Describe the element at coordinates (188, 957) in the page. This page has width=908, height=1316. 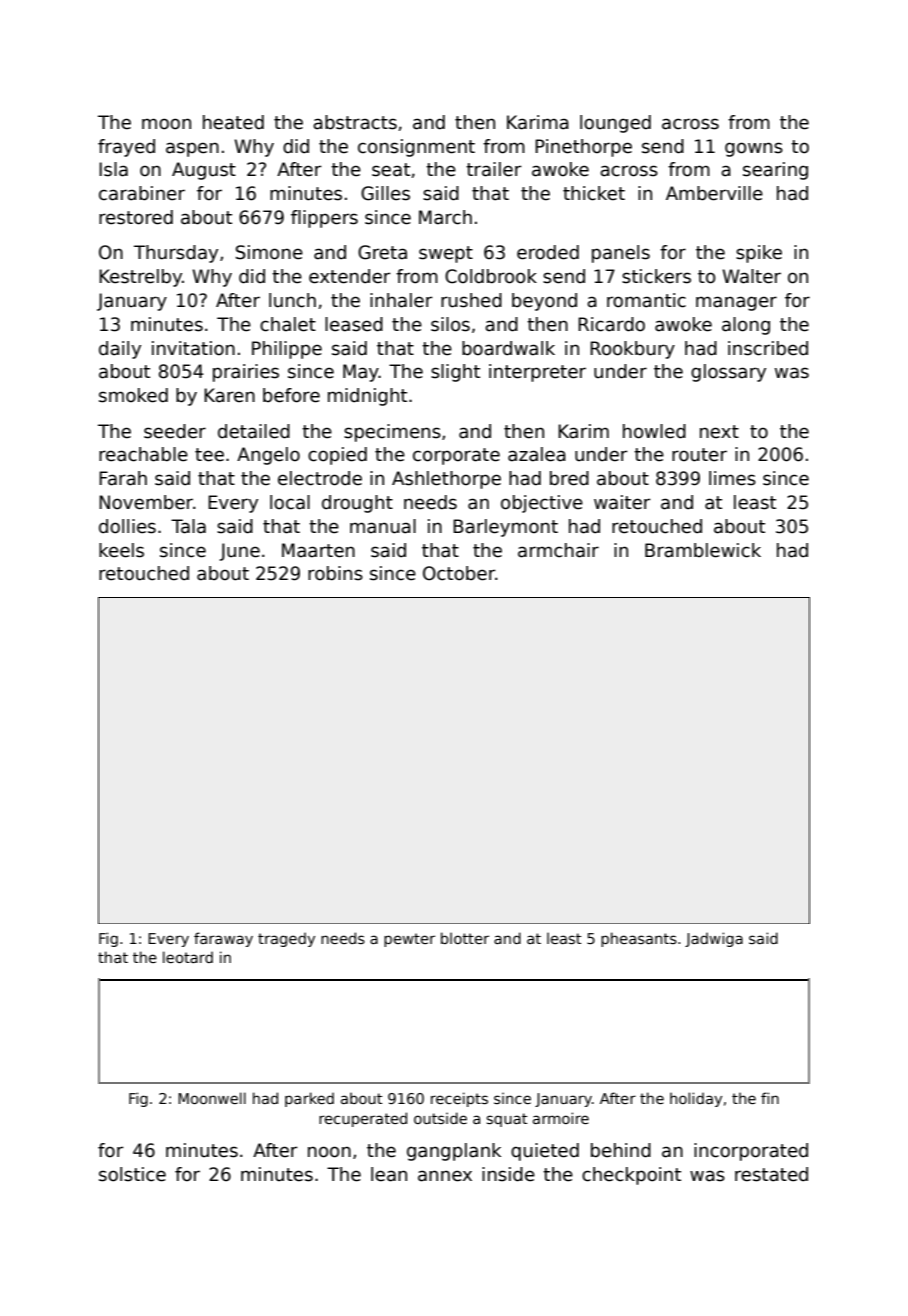
I see `leotard` at that location.
